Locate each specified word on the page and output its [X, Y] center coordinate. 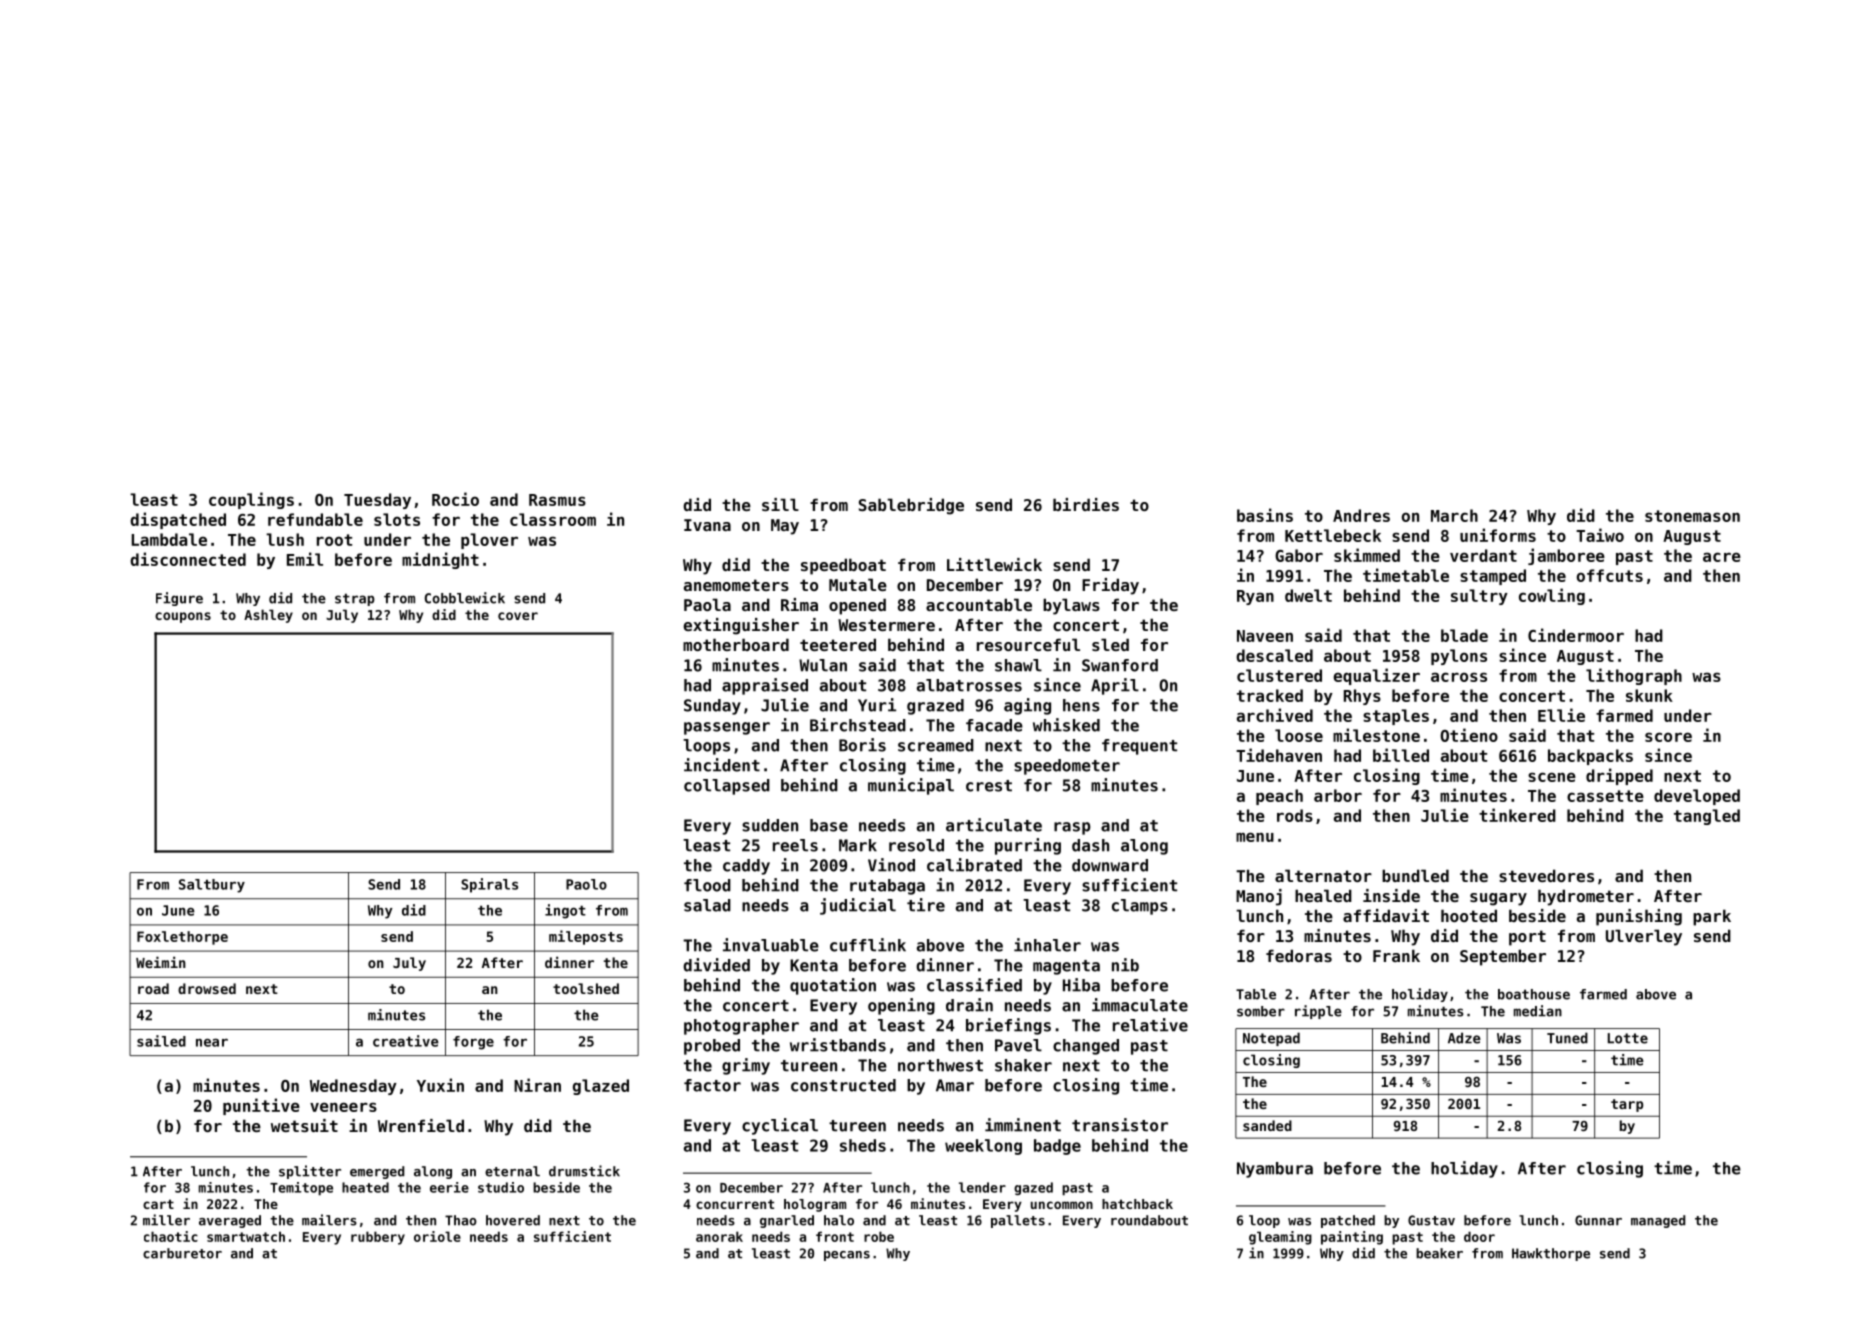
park [1712, 917]
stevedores [1546, 875]
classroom [553, 519]
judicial [858, 906]
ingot [565, 911]
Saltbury [212, 886]
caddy [746, 867]
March [1454, 515]
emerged [377, 1172]
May [785, 527]
